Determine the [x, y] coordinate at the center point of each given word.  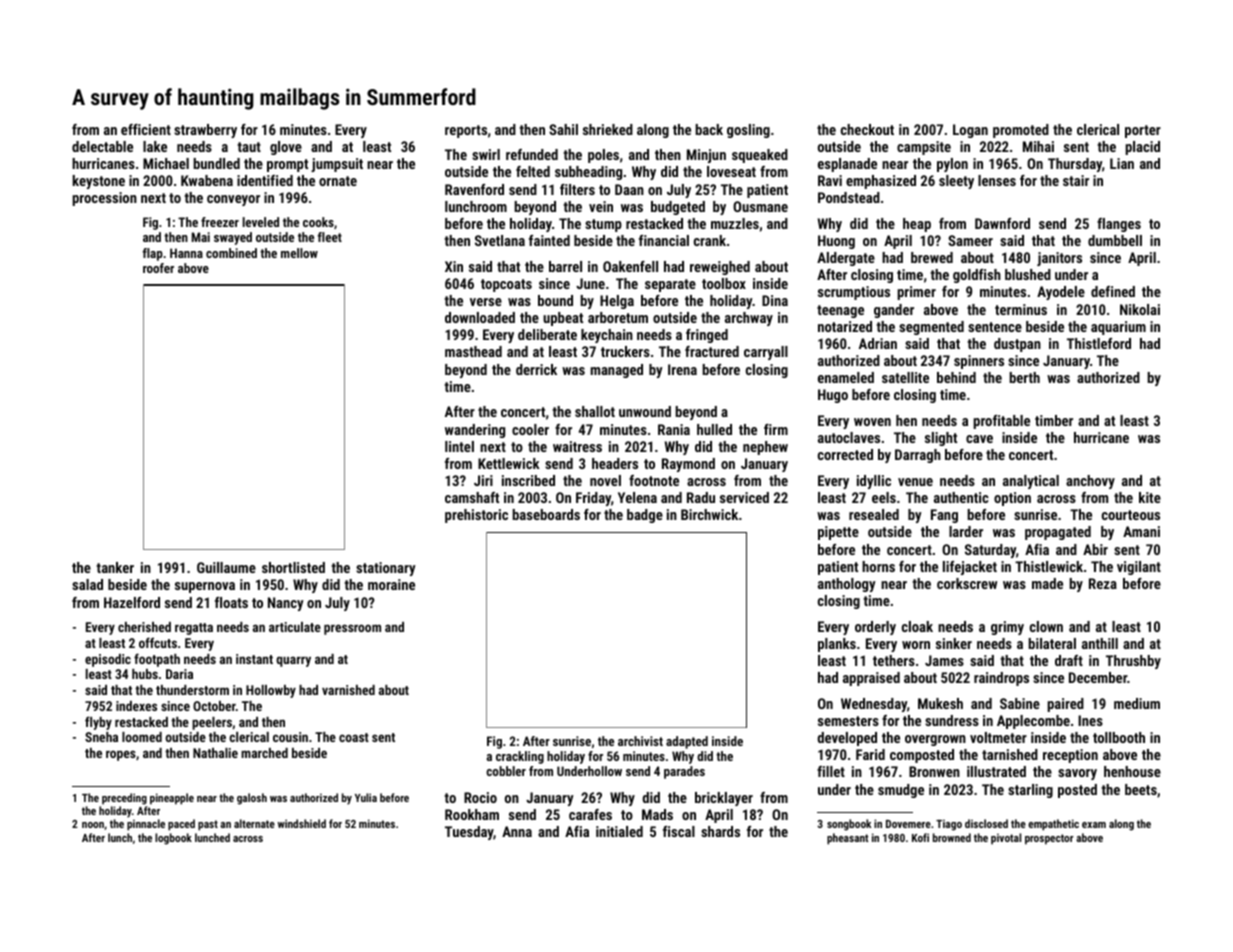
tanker [115, 567]
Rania [674, 429]
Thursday [1075, 165]
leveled [261, 222]
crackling [520, 757]
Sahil [563, 129]
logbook [173, 839]
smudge [901, 791]
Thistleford [1099, 343]
